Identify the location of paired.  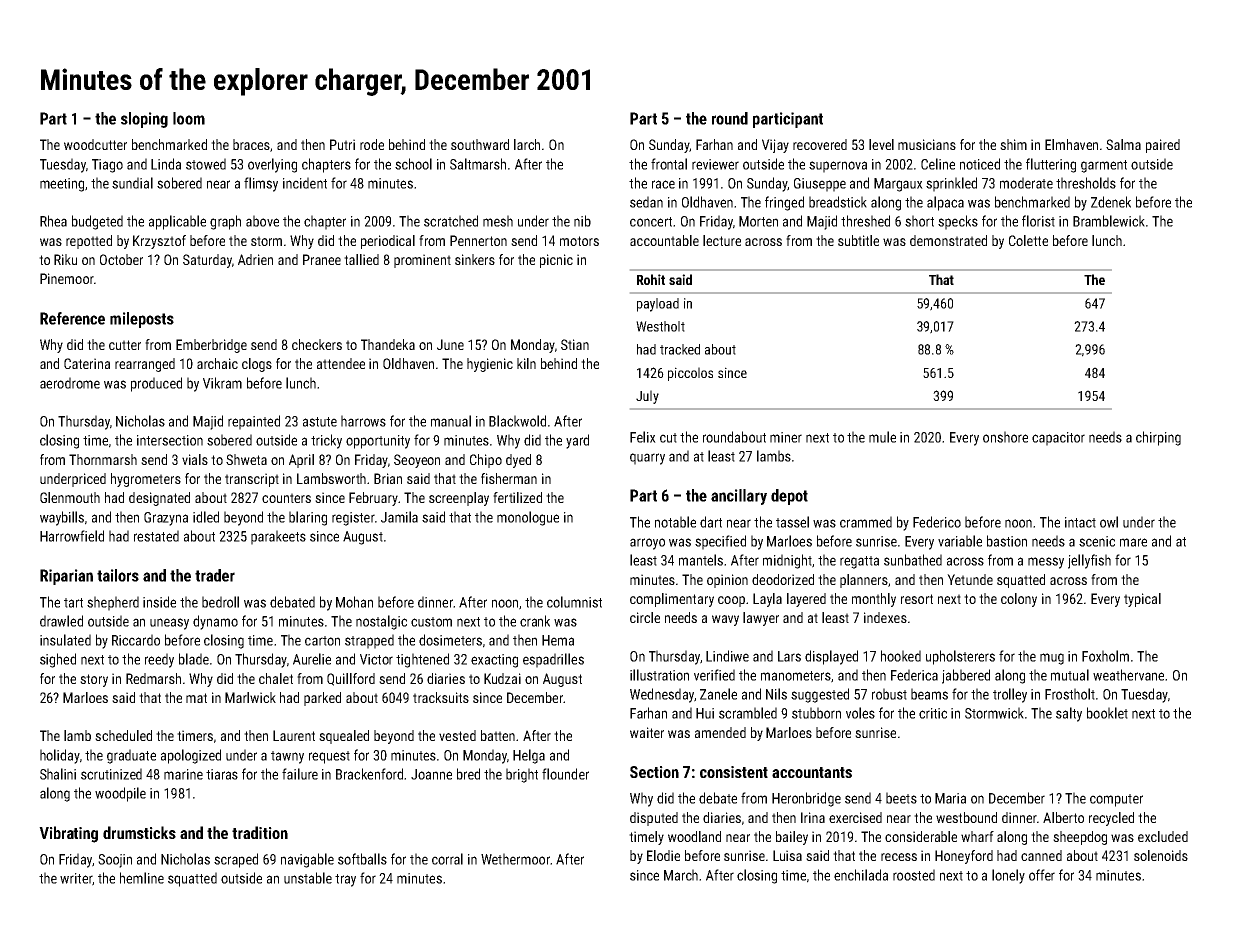
(1163, 146).
